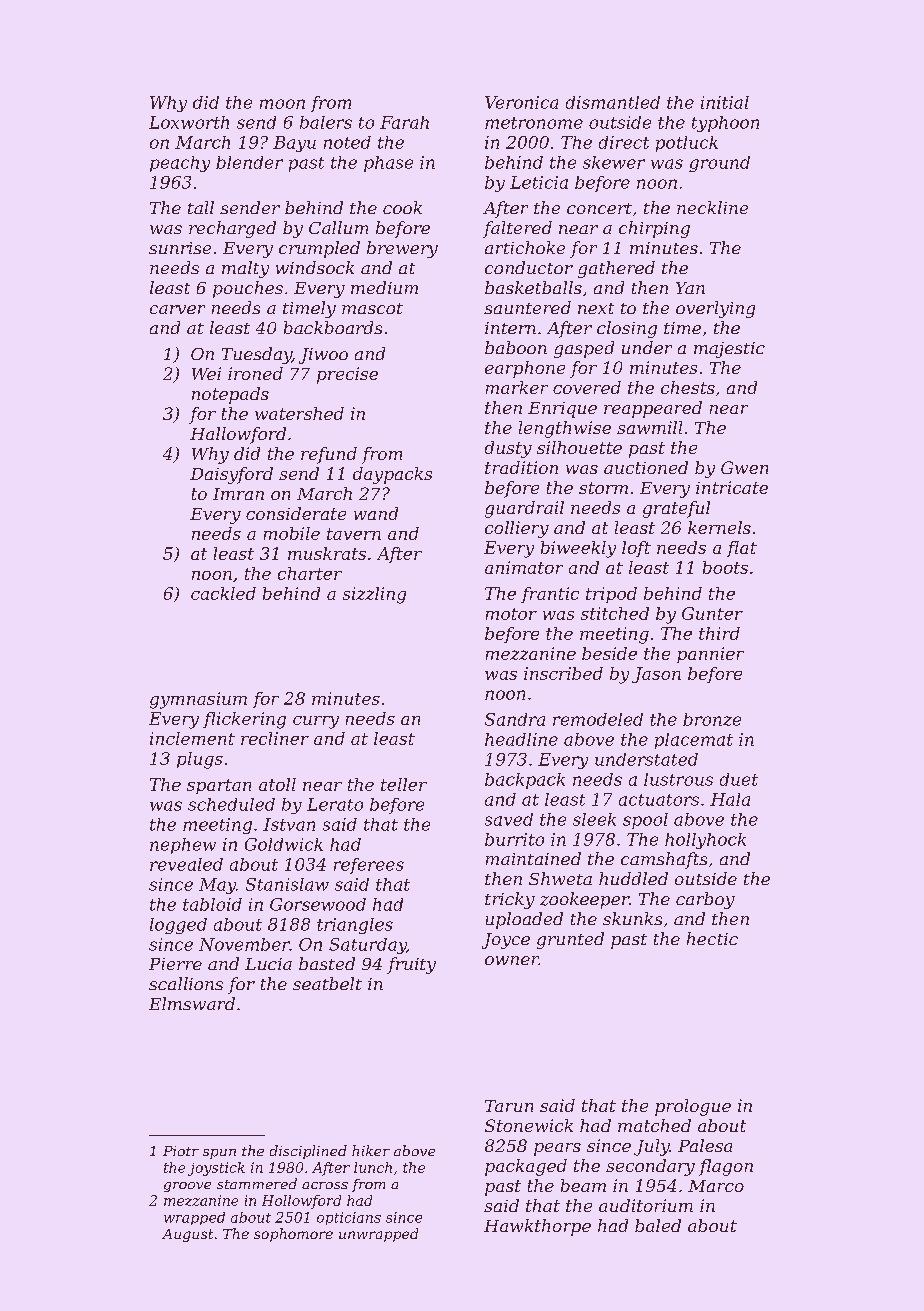 The image size is (924, 1311). Describe the element at coordinates (347, 142) in the image. I see `noted` at that location.
